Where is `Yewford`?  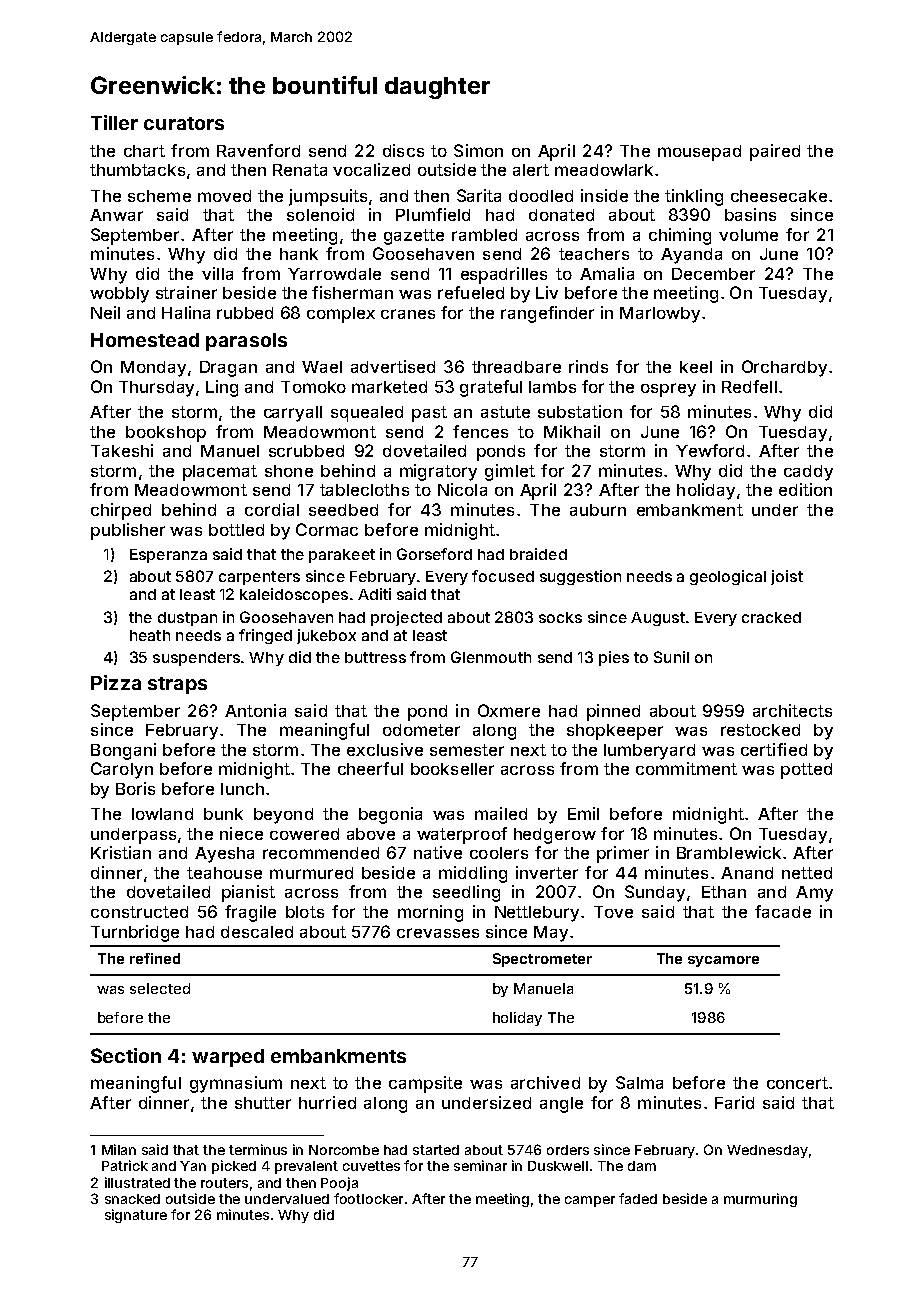
Yewford is located at coordinates (710, 450).
